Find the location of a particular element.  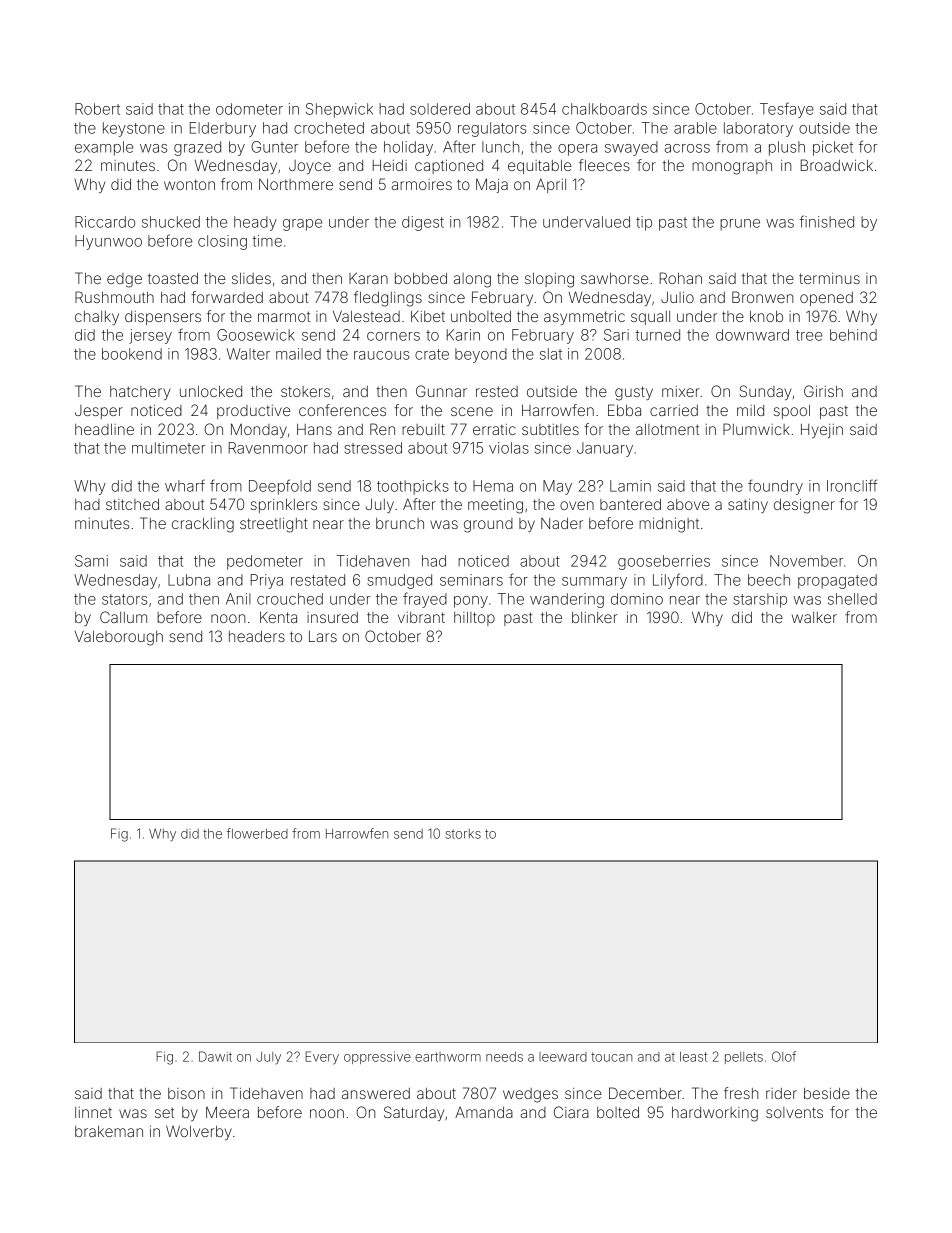

foundry is located at coordinates (775, 487).
